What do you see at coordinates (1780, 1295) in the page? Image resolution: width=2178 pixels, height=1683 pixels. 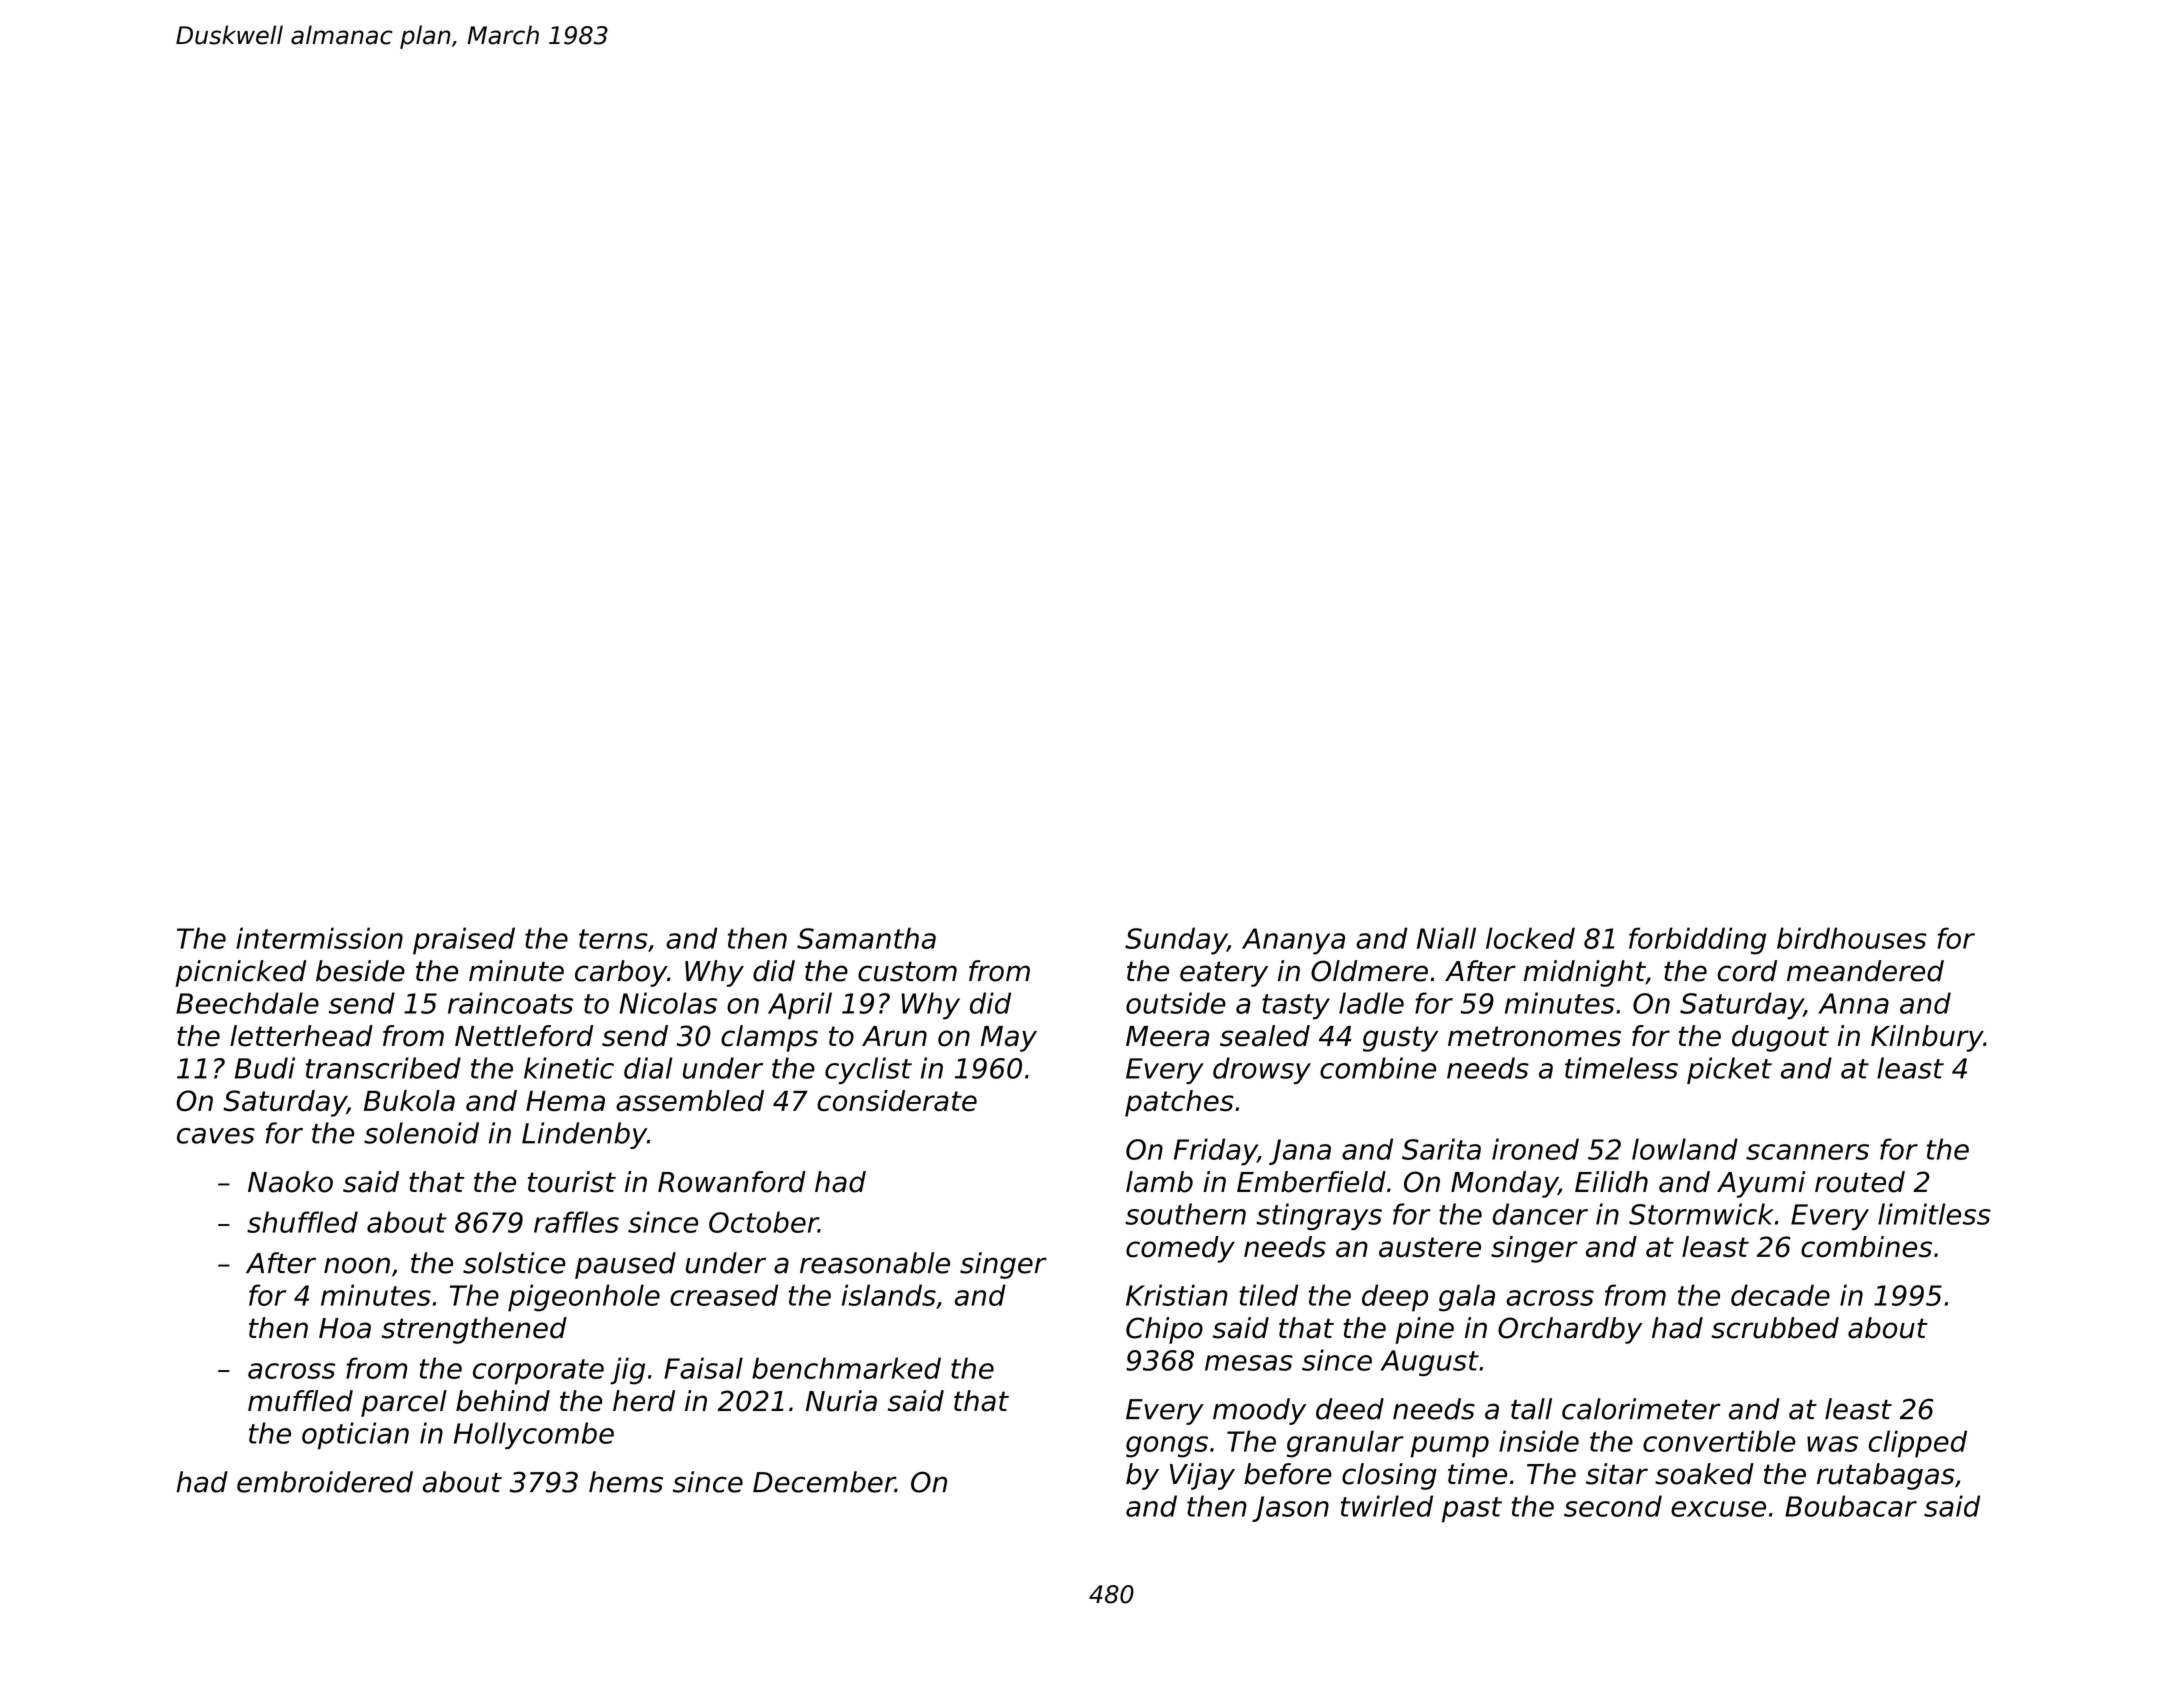 I see `decade` at bounding box center [1780, 1295].
